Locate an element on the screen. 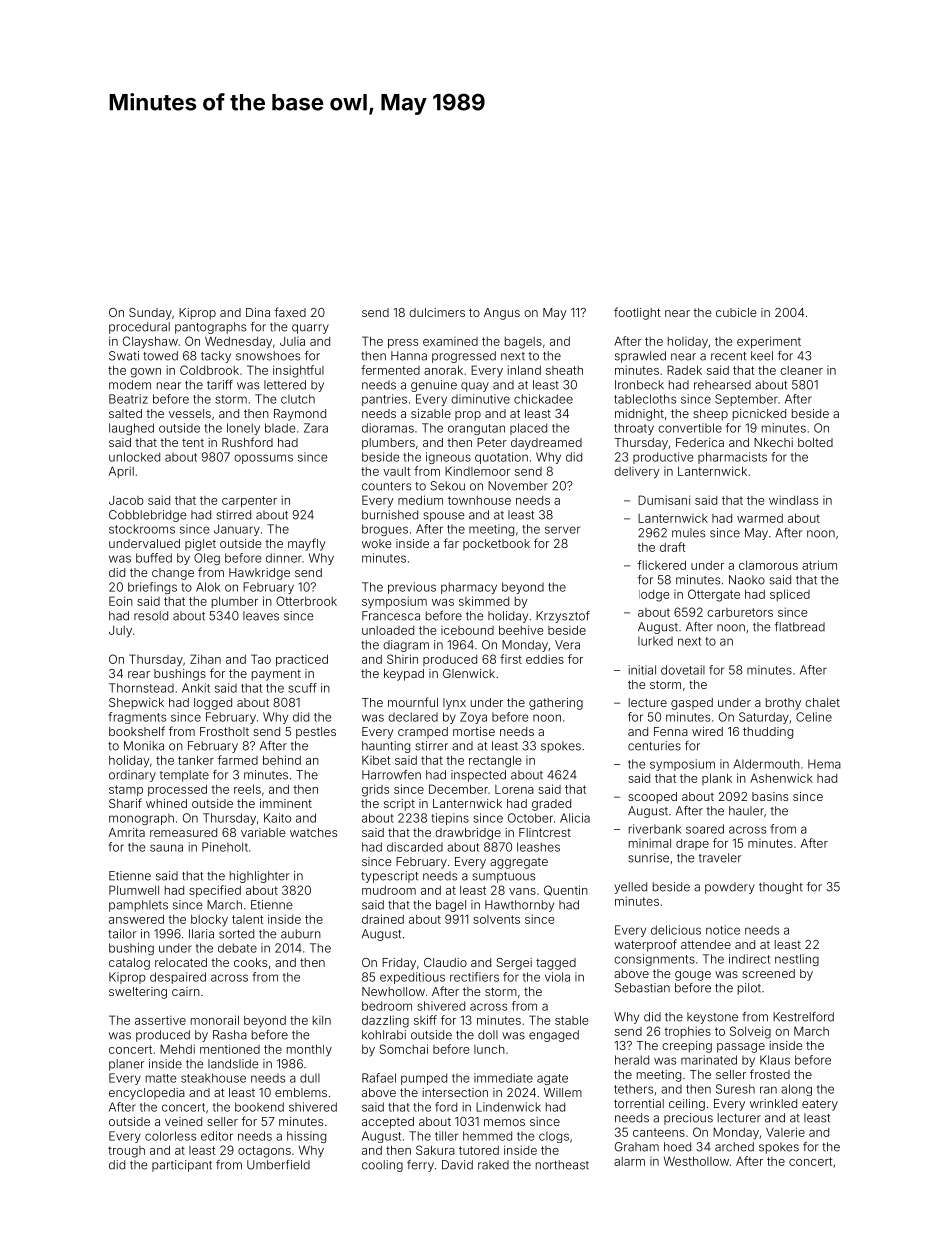  grids is located at coordinates (375, 790).
